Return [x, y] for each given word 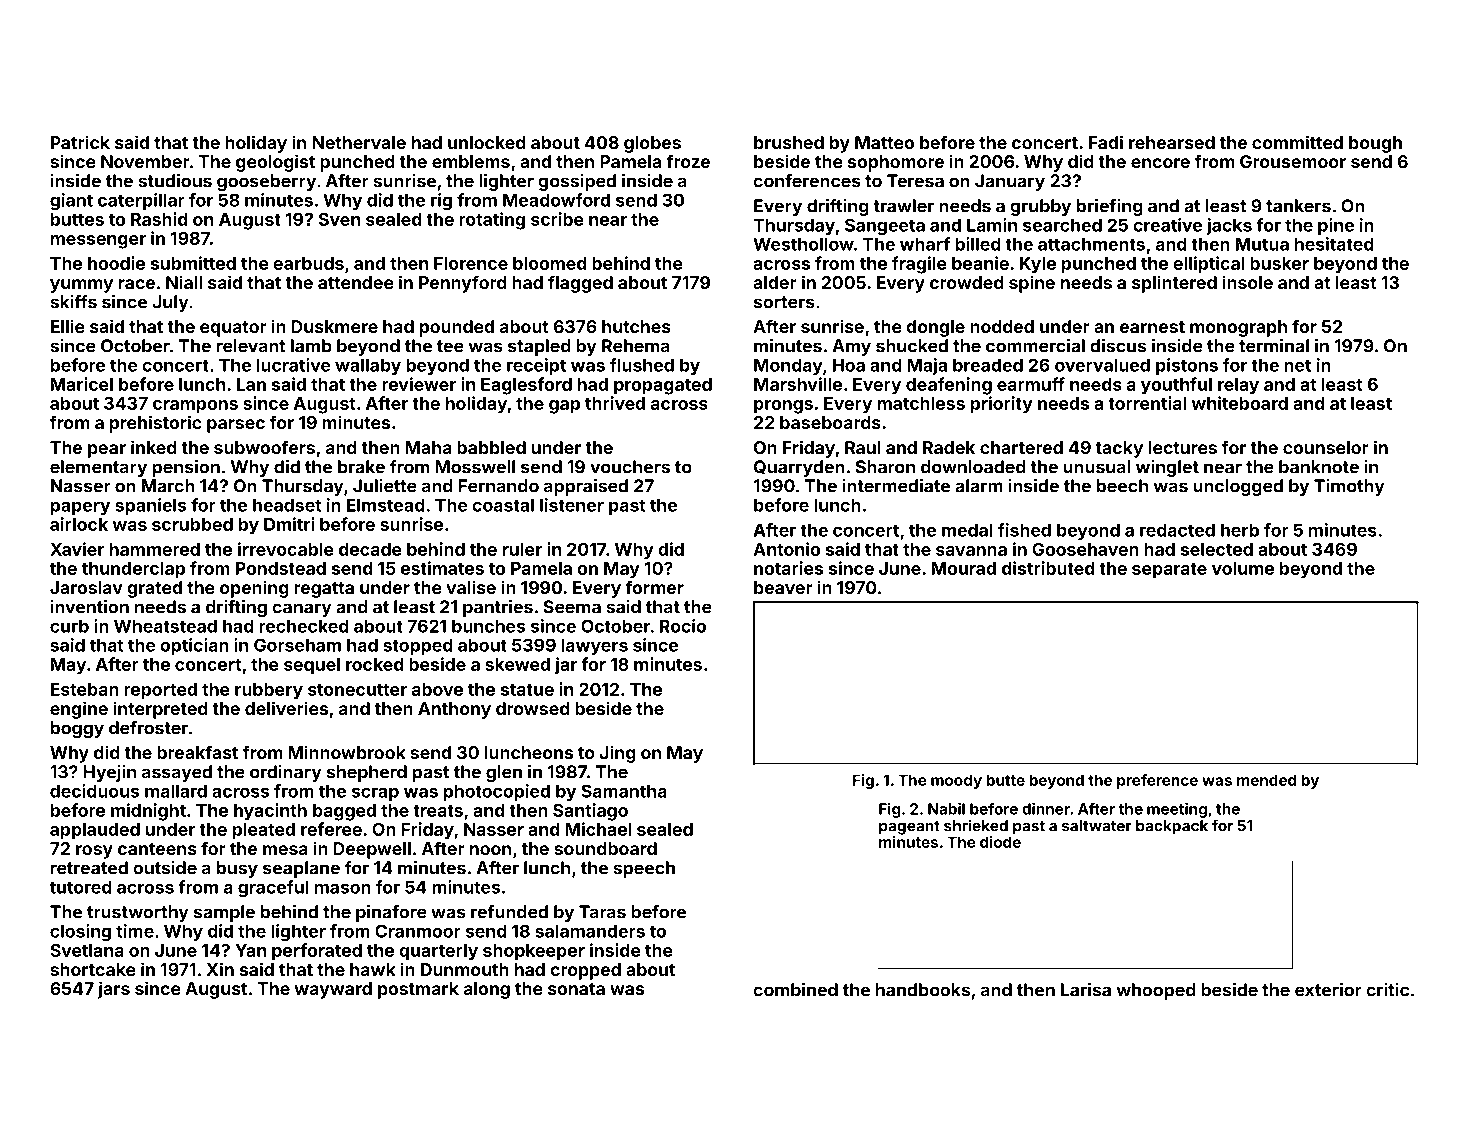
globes [652, 144]
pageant [909, 828]
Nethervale [359, 142]
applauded [95, 831]
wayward [333, 990]
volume [1243, 568]
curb [69, 626]
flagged [580, 284]
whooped [1156, 991]
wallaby [368, 366]
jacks [1229, 226]
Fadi [1106, 142]
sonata [576, 989]
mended [1266, 780]
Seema [572, 607]
